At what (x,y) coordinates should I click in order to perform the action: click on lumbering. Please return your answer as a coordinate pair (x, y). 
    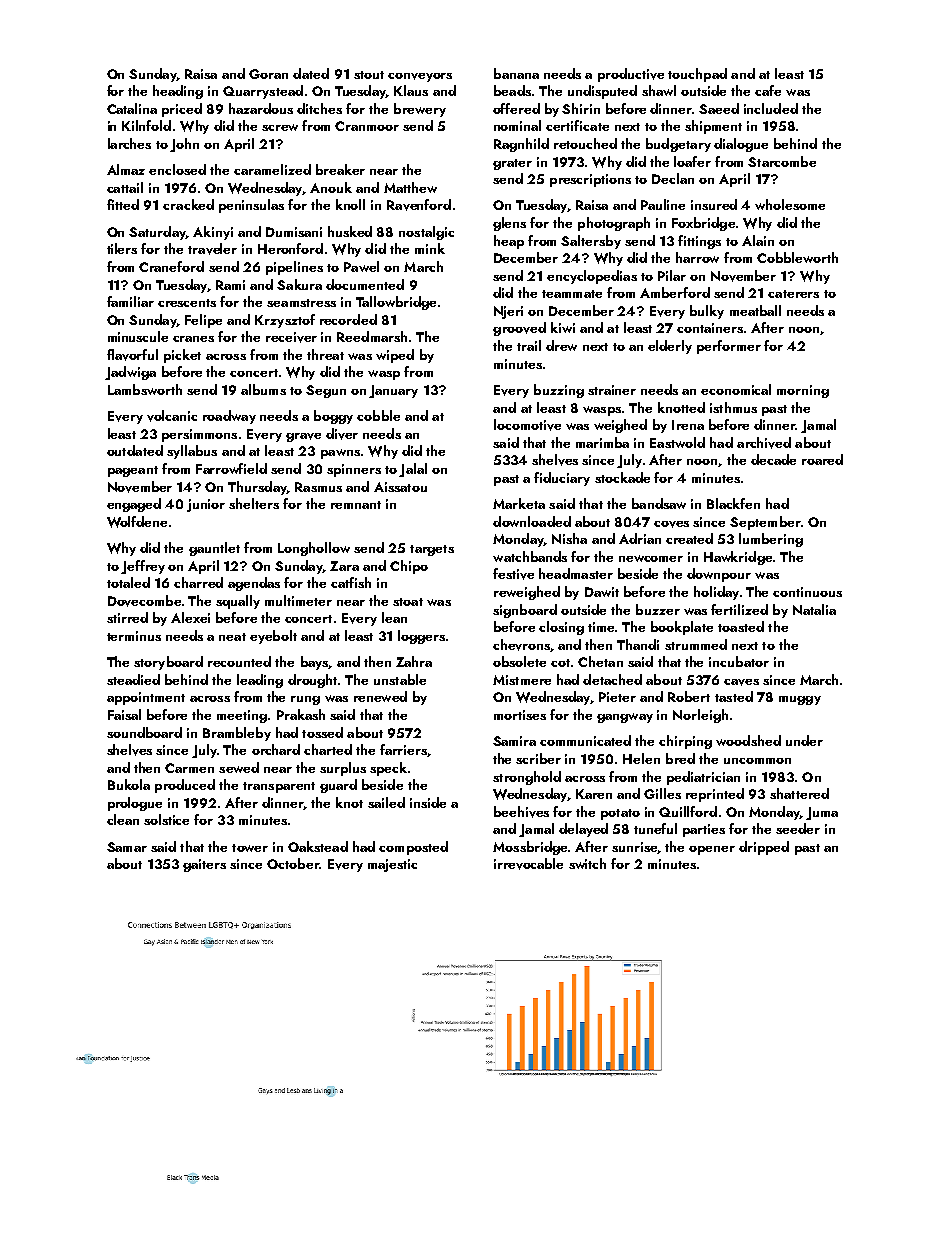
    Looking at the image, I should click on (771, 540).
